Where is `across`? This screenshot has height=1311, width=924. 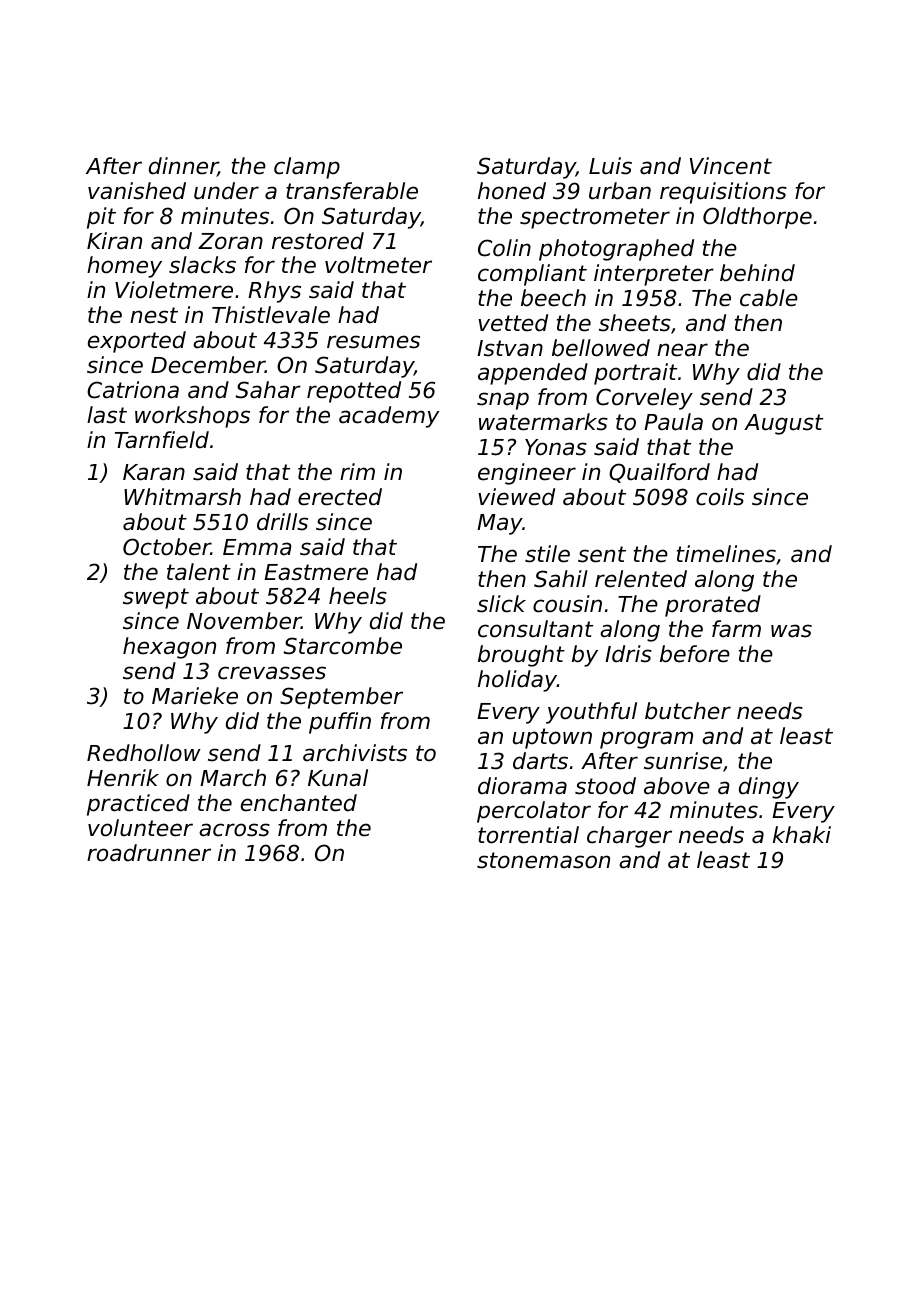 across is located at coordinates (234, 830).
